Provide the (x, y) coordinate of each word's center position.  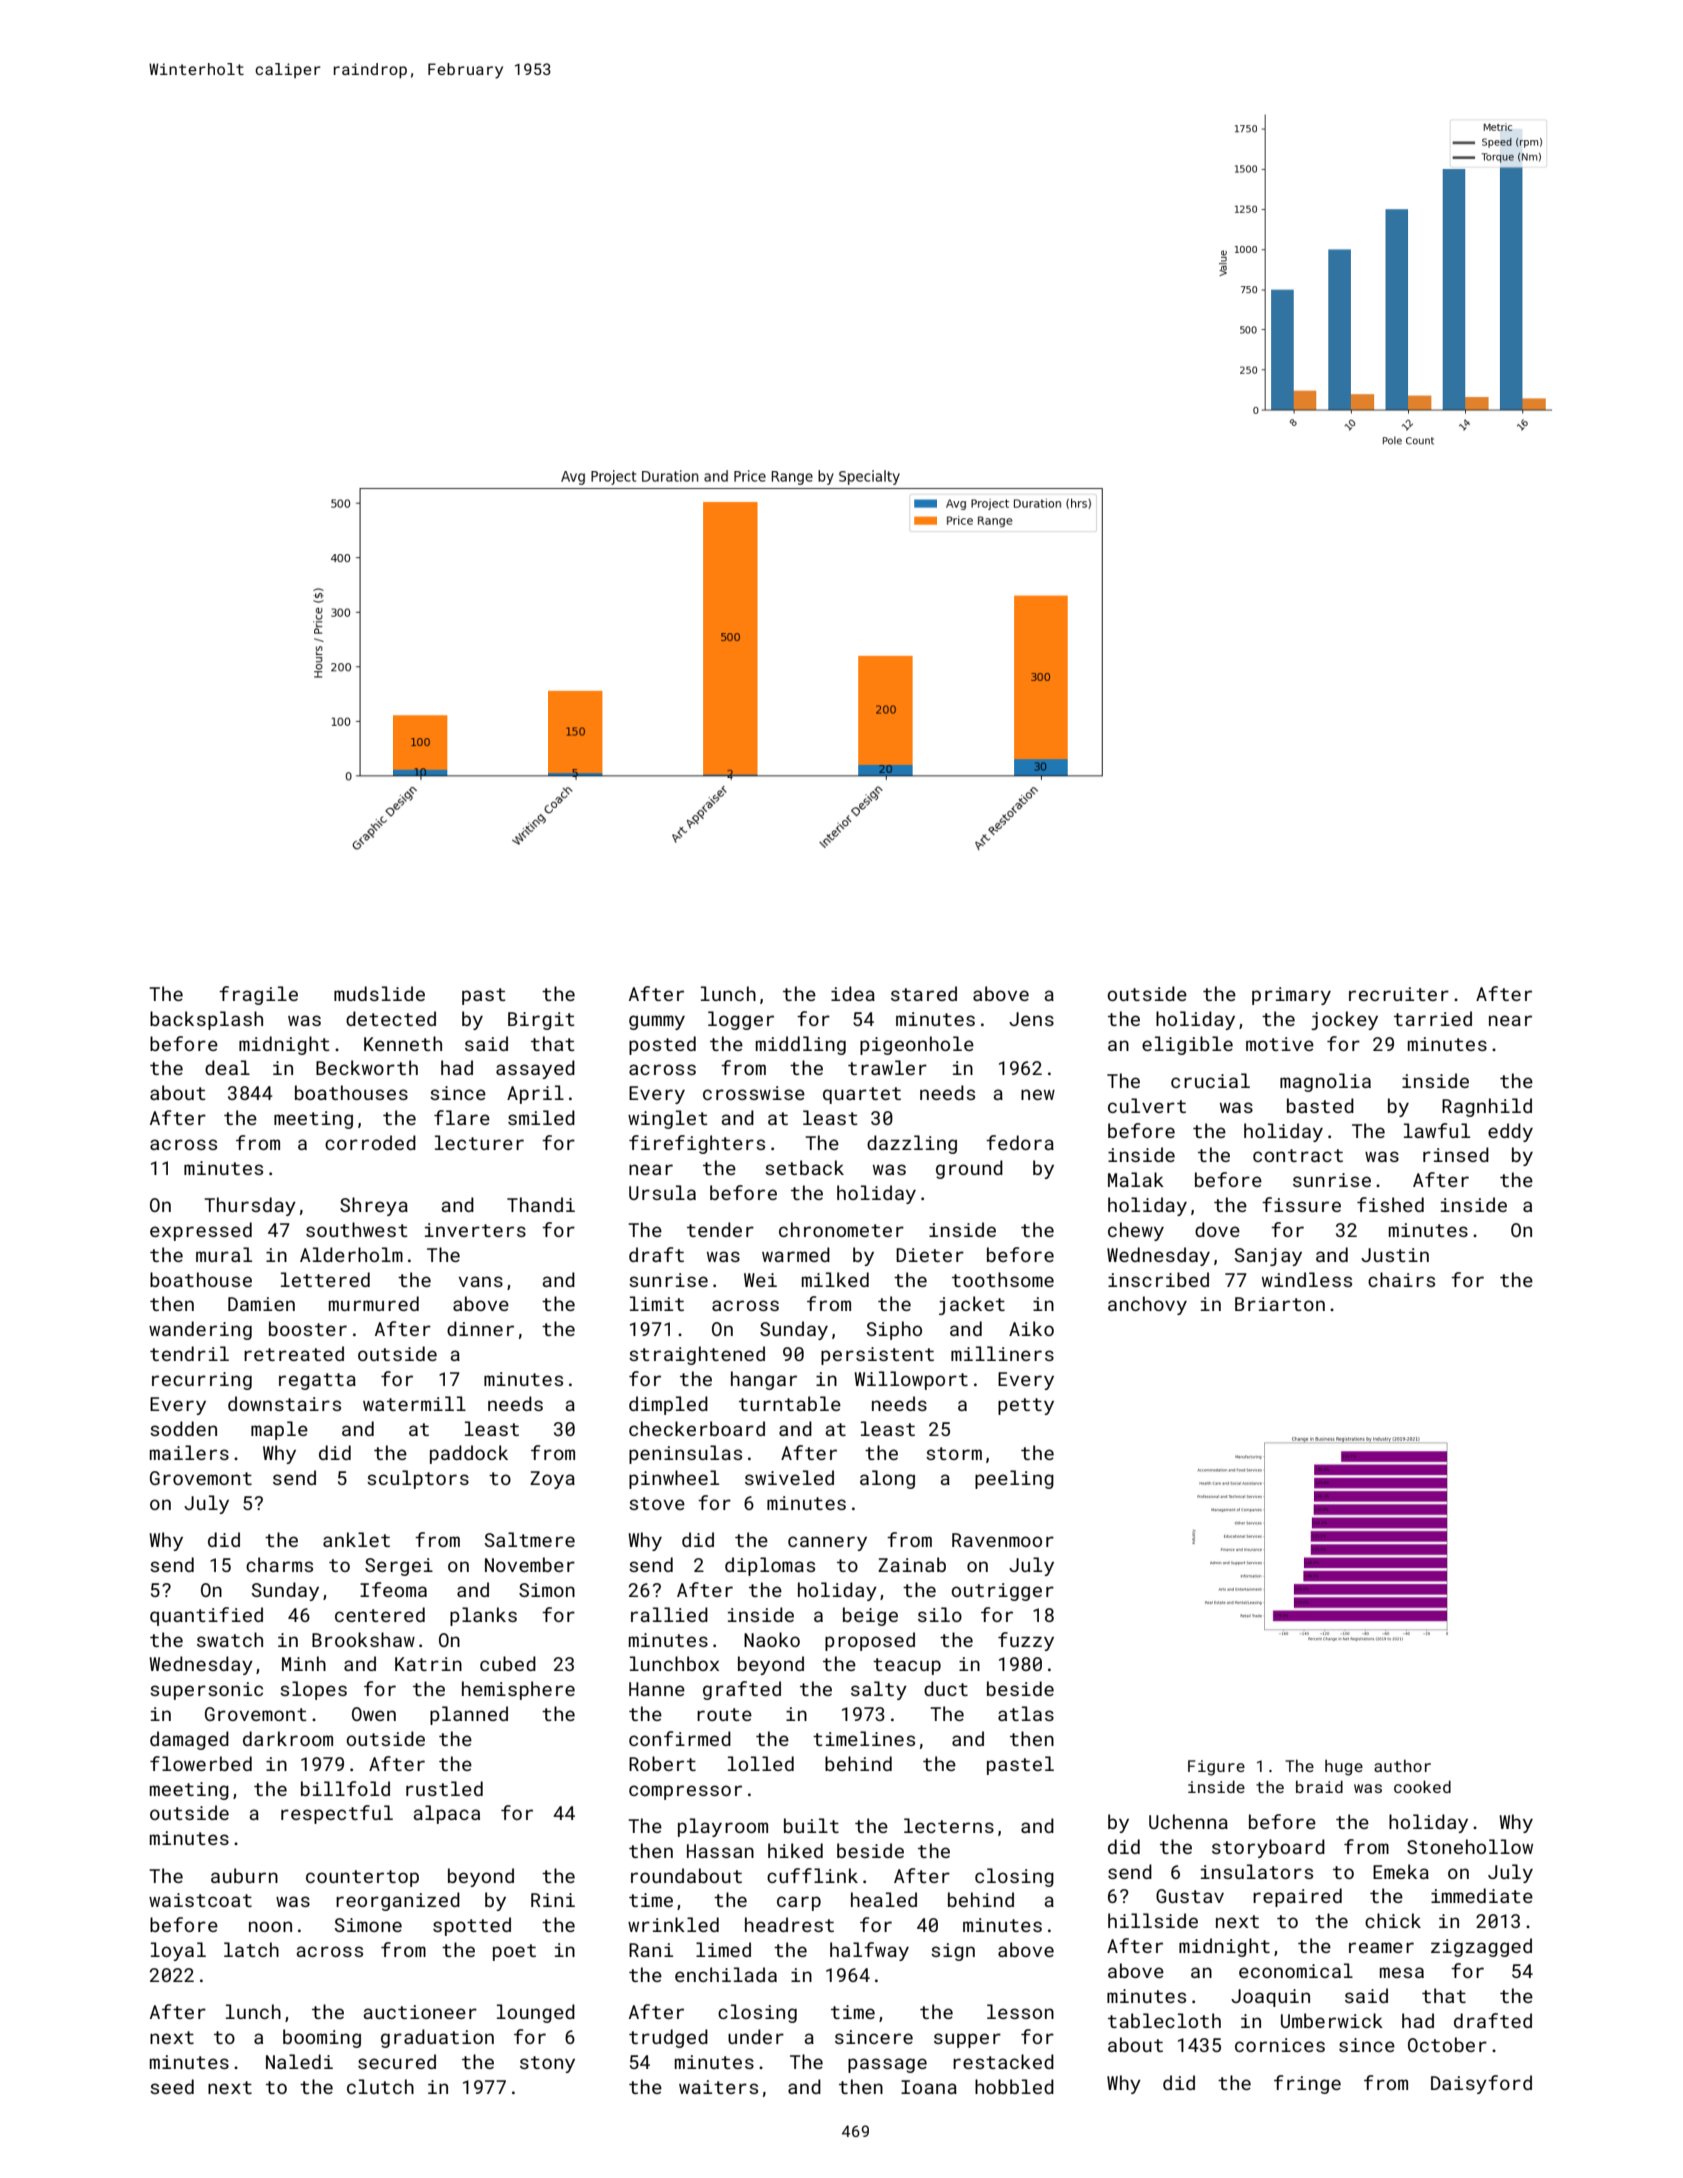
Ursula (662, 1192)
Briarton (1280, 1304)
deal (227, 1067)
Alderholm (351, 1254)
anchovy (1147, 1305)
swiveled (789, 1477)
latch (251, 1949)
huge (1344, 1768)
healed (884, 1899)
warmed (796, 1254)
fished (1390, 1204)
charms (279, 1564)
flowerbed (201, 1763)
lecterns (949, 1825)
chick (1393, 1920)
